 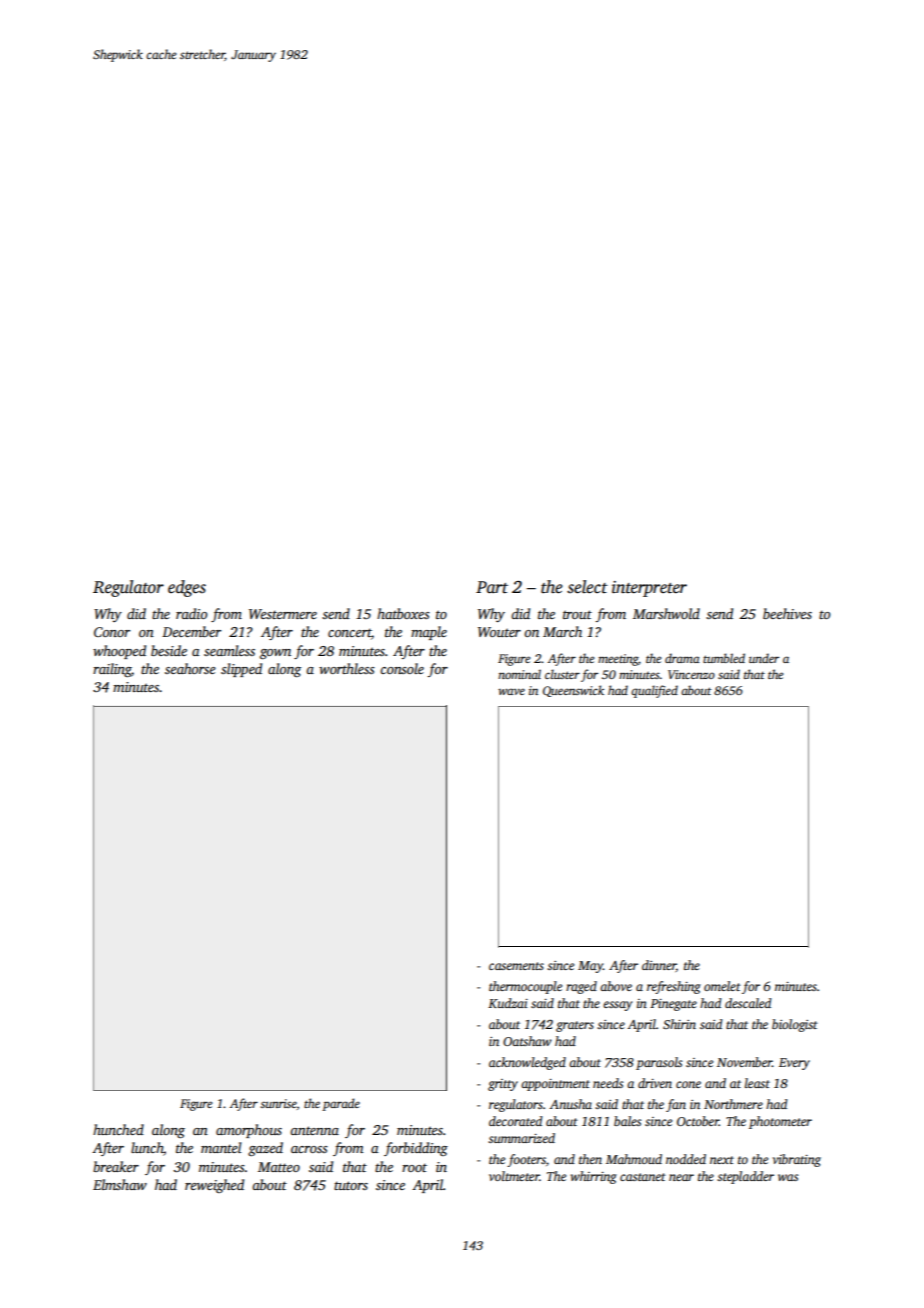 What do you see at coordinates (214, 1186) in the screenshot?
I see `reweighed` at bounding box center [214, 1186].
